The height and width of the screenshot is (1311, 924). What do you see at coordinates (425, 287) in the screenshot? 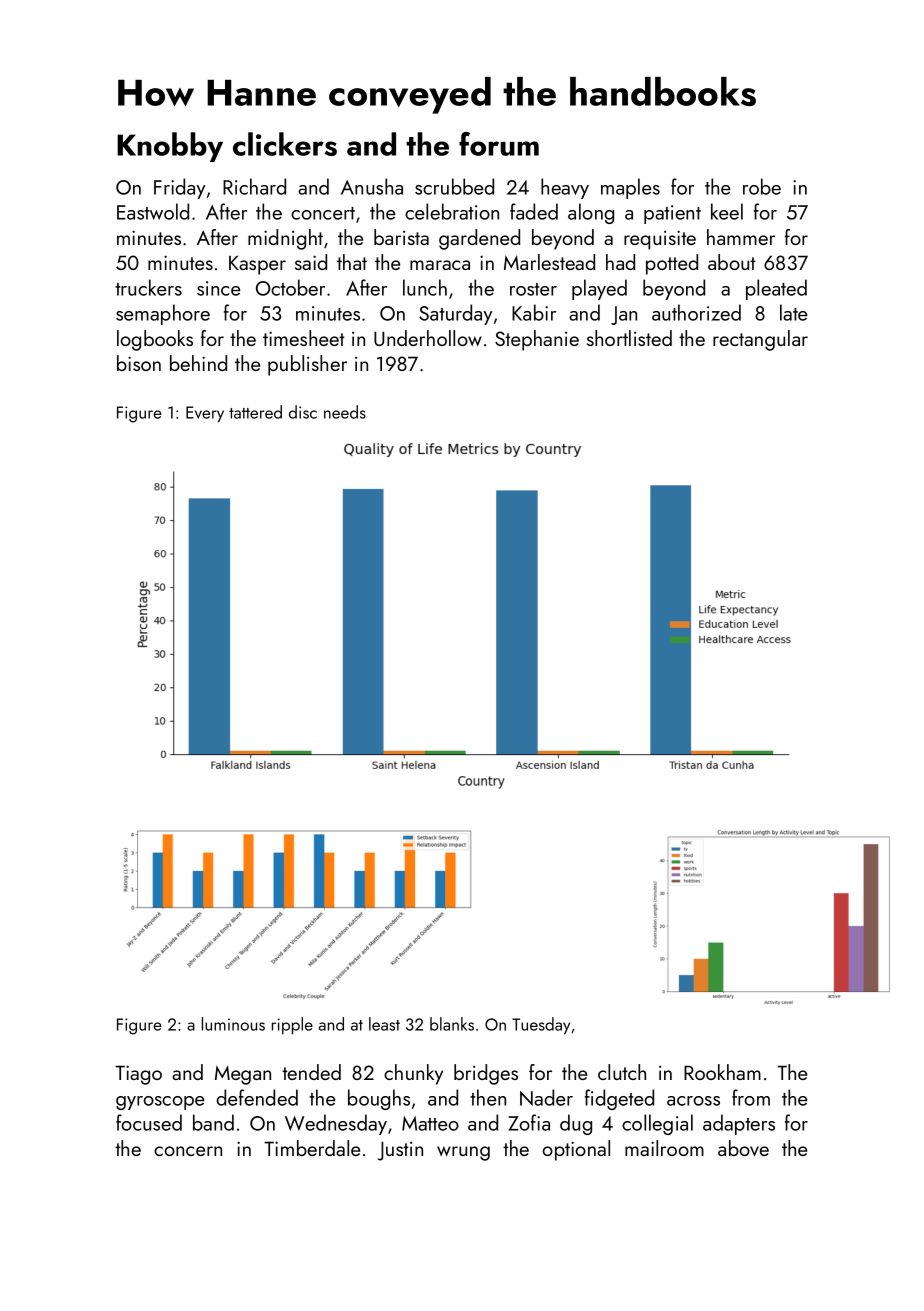
I see `lunch` at bounding box center [425, 287].
